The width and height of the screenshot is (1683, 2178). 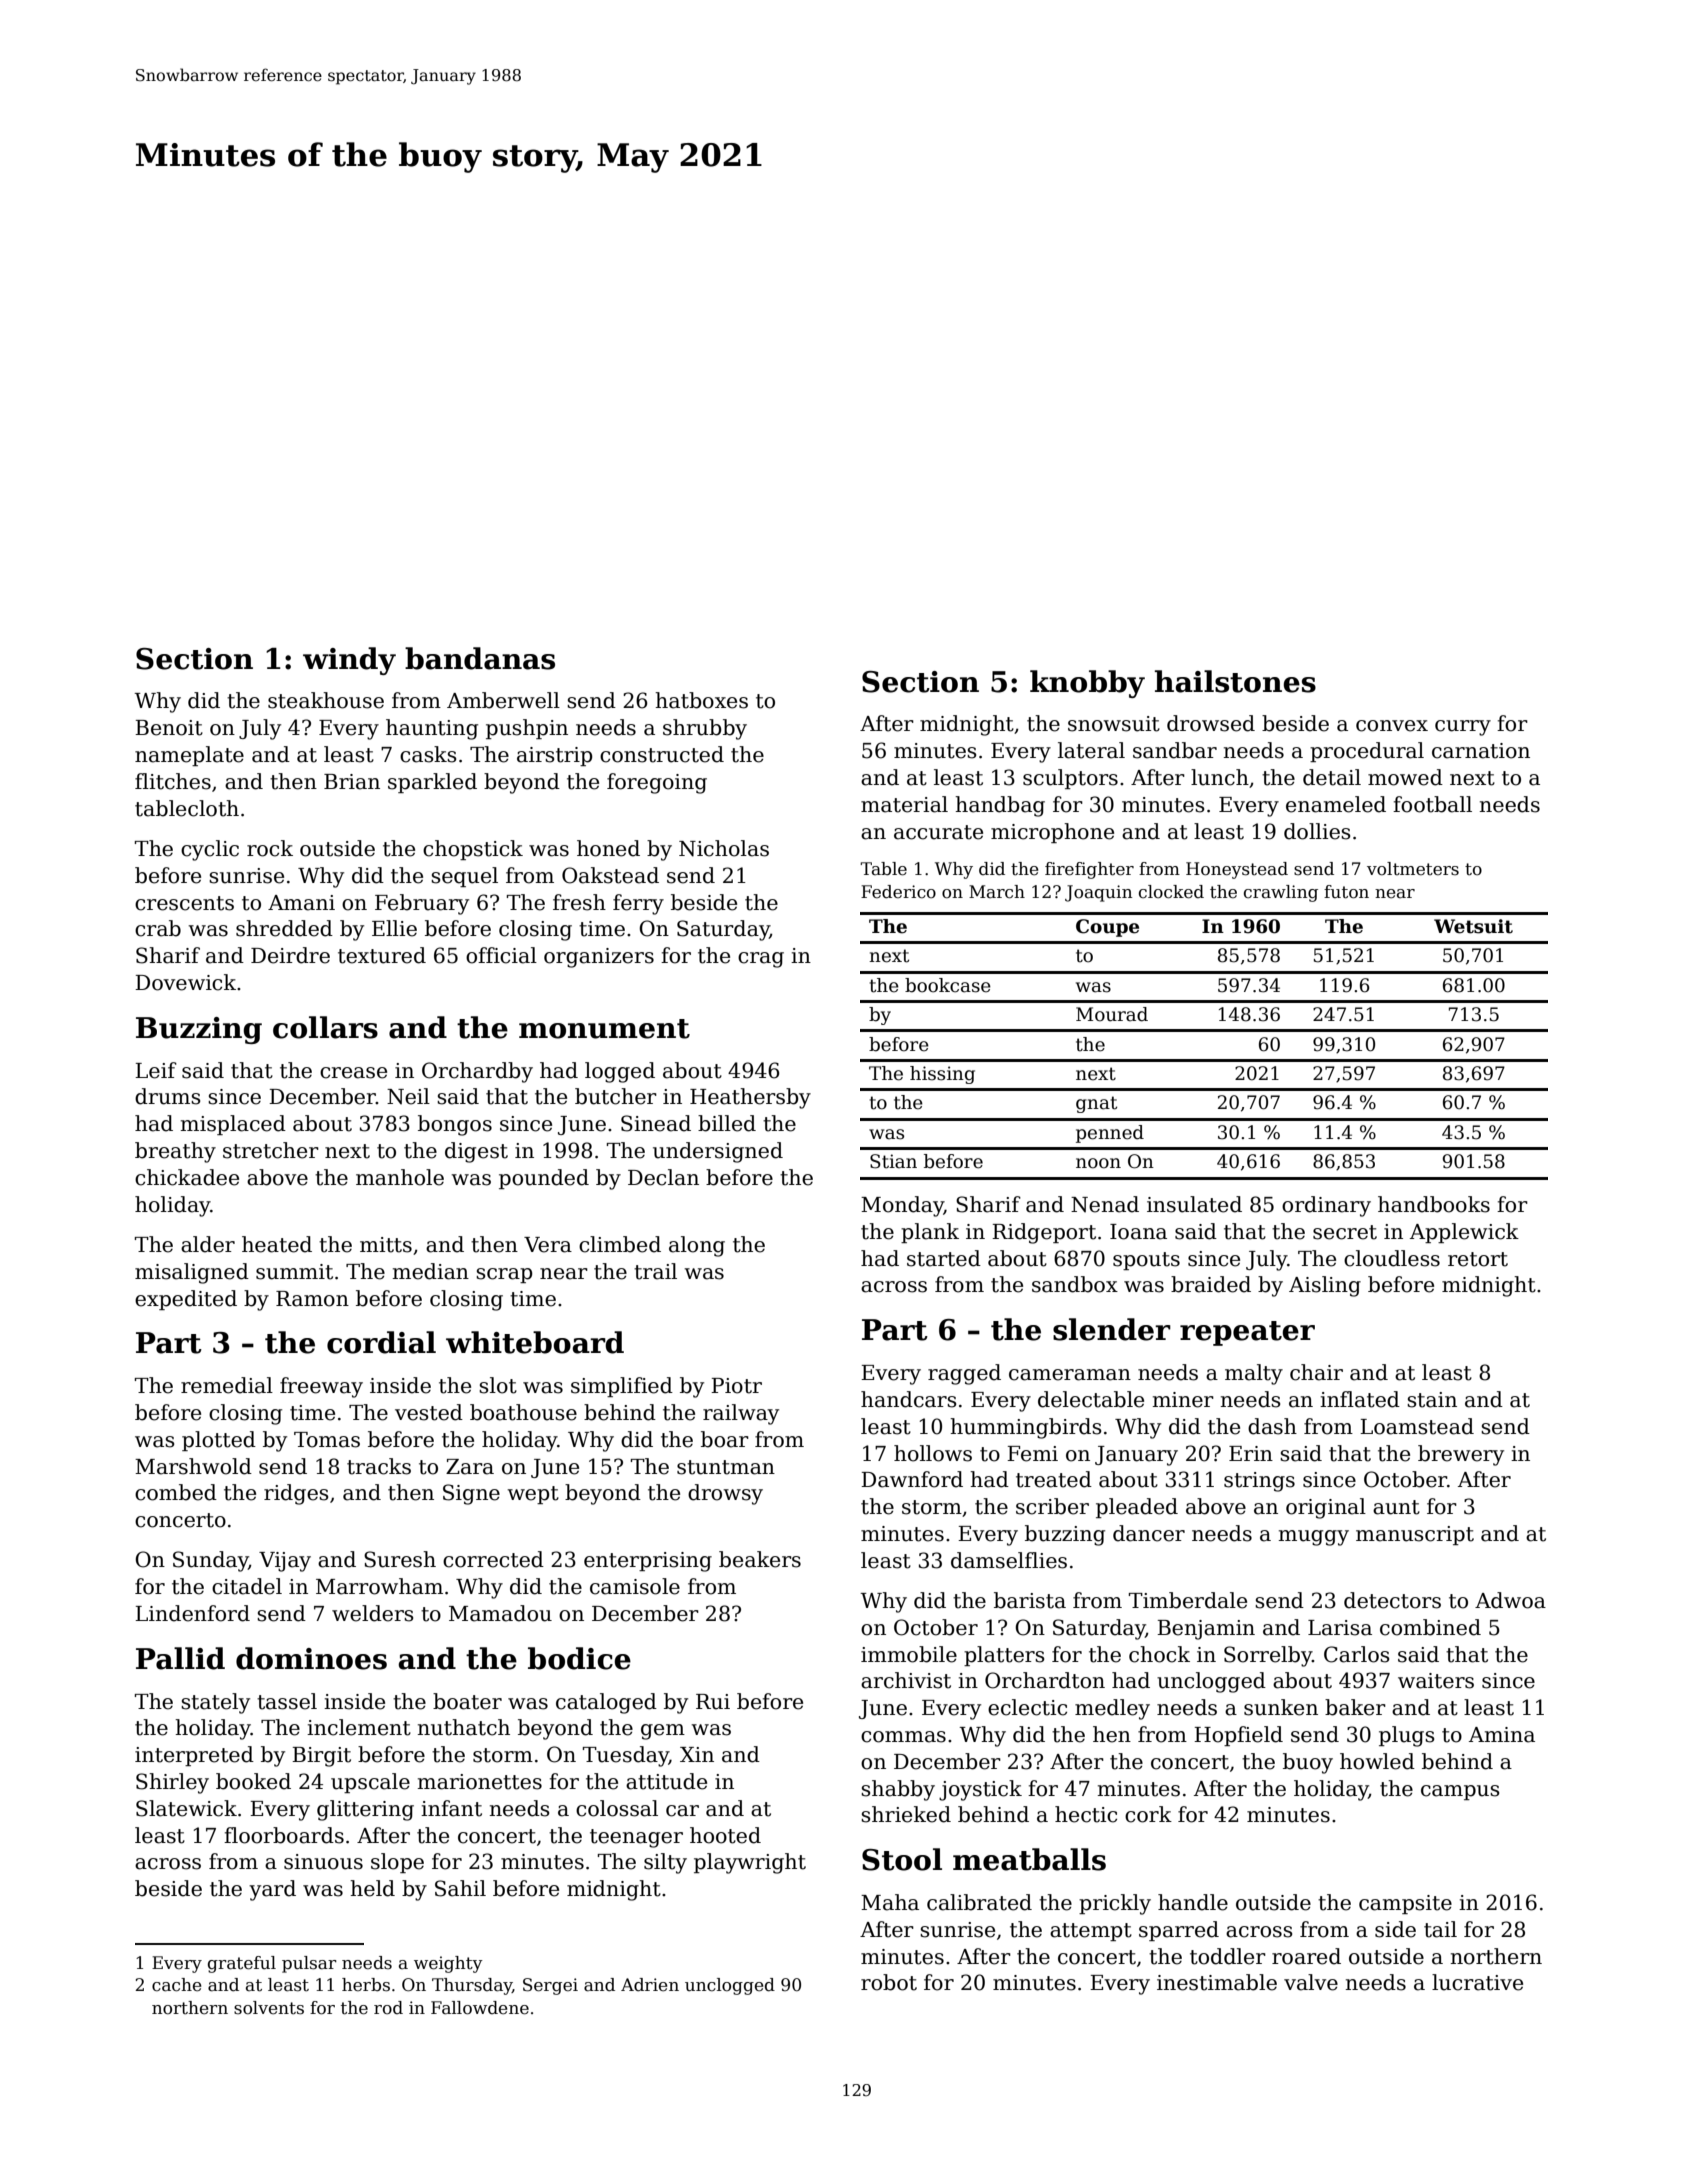 What do you see at coordinates (604, 1029) in the screenshot?
I see `monument` at bounding box center [604, 1029].
